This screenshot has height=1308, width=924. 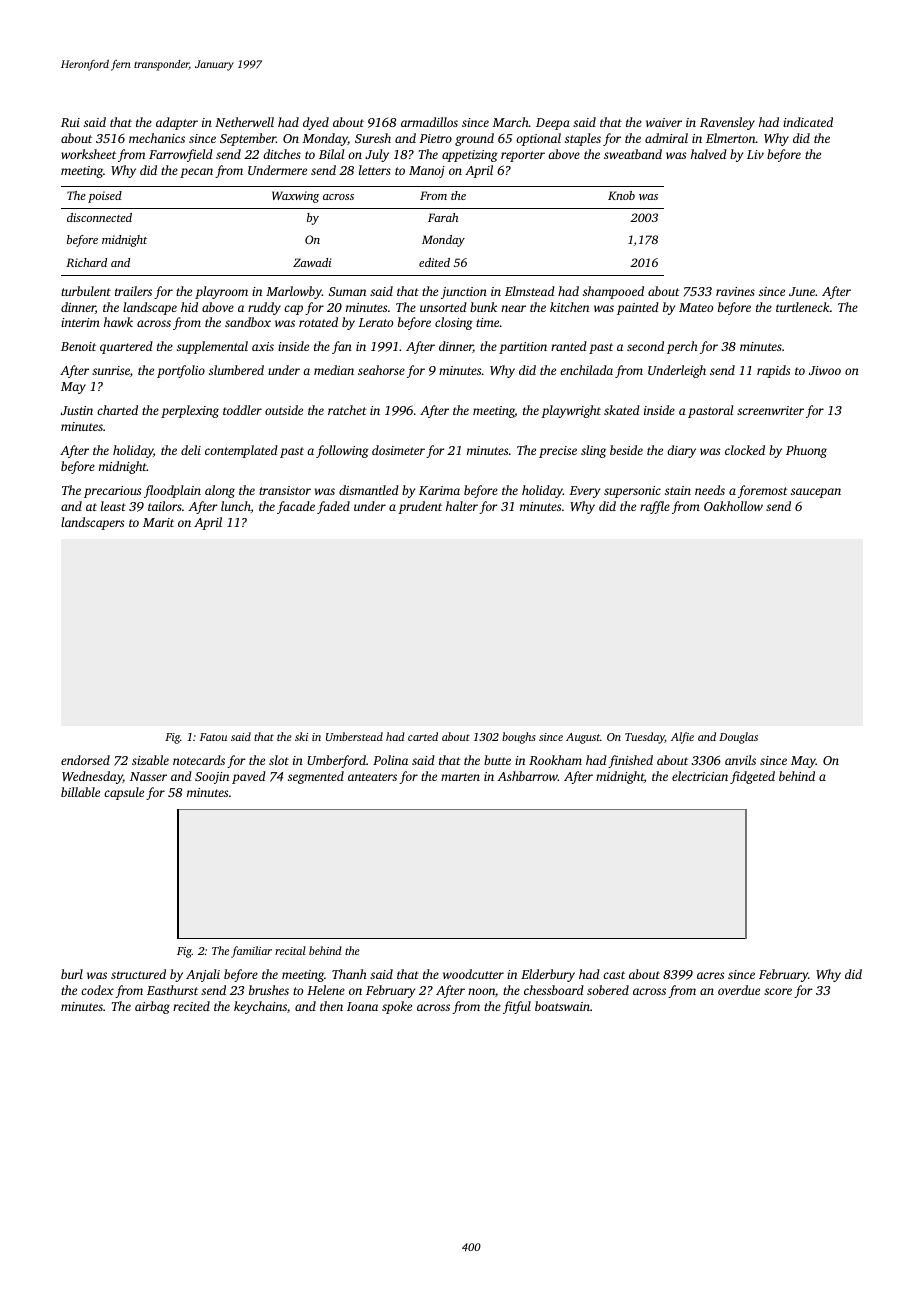 I want to click on Jiwoo, so click(x=825, y=370).
